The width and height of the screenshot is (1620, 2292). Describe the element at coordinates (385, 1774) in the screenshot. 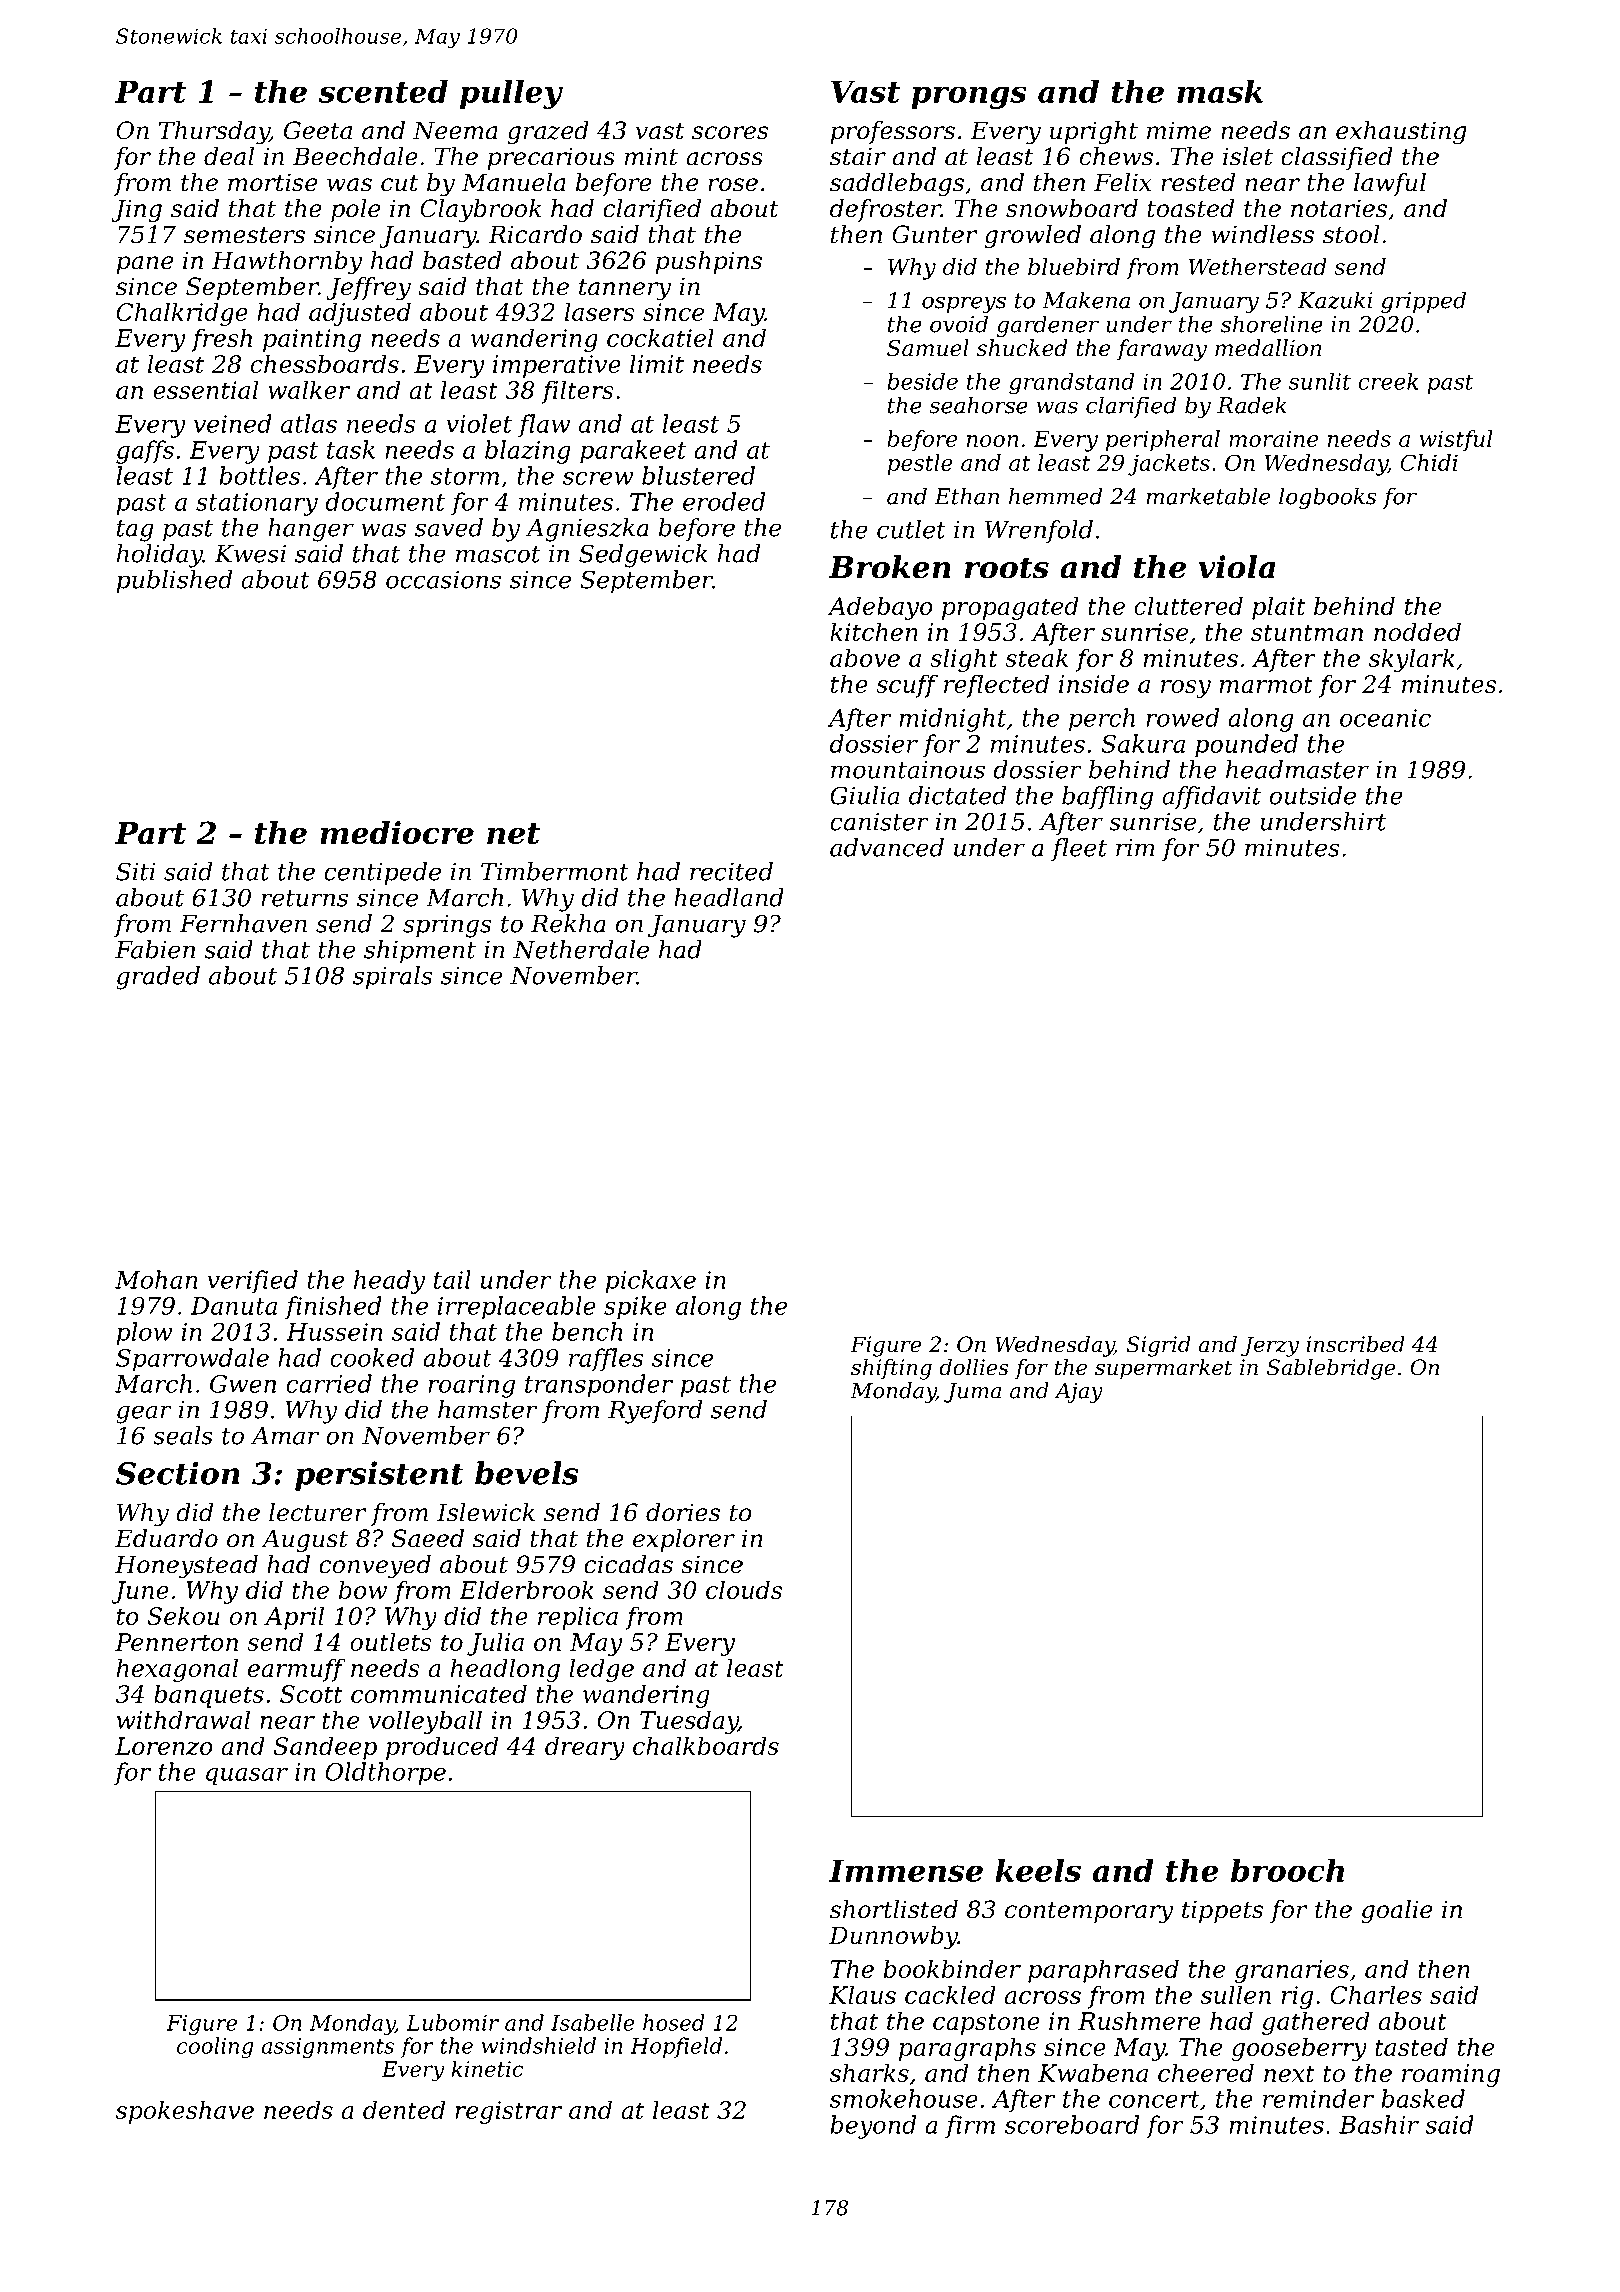

I see `Oldthorpe` at that location.
